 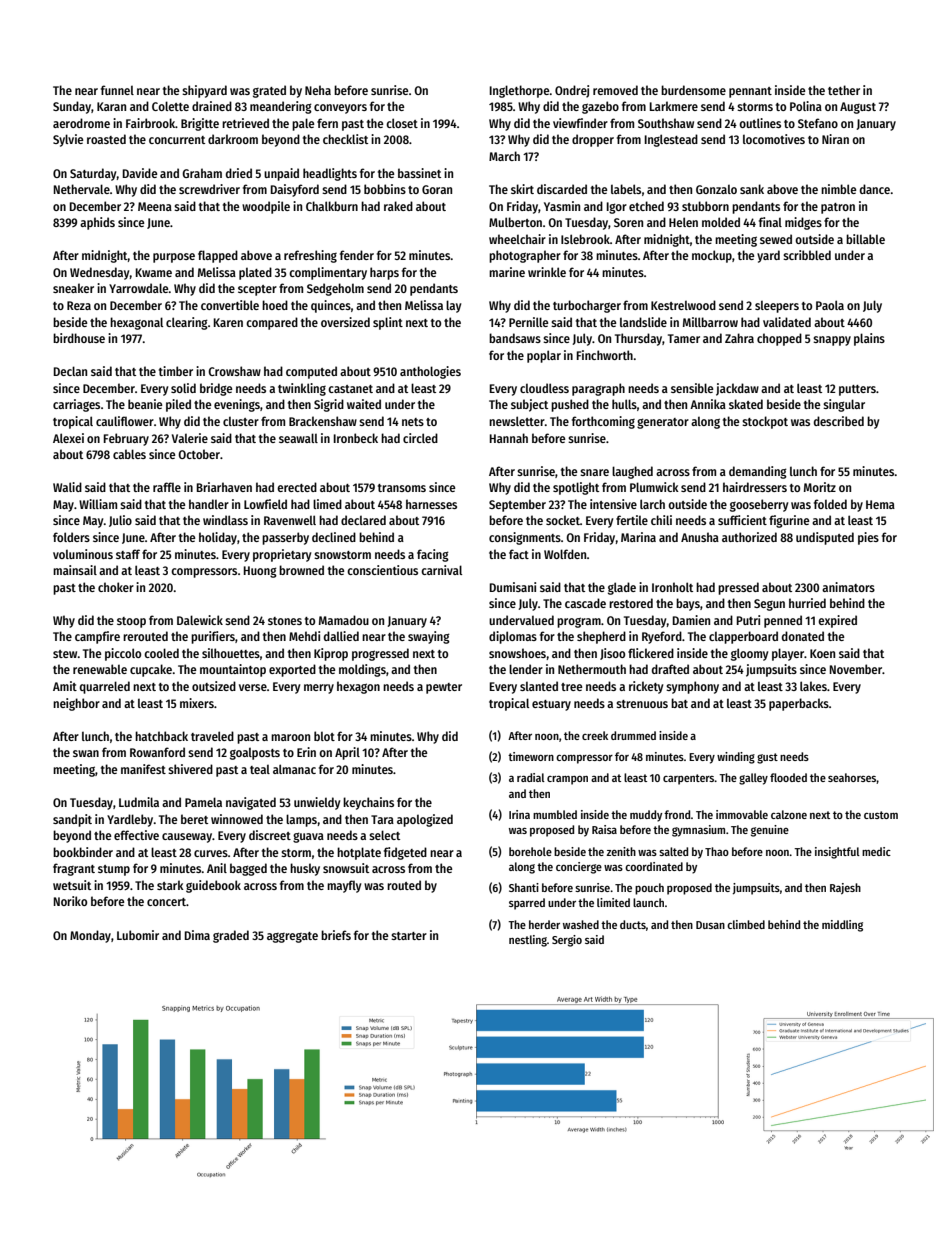 What do you see at coordinates (527, 904) in the image?
I see `sparred` at bounding box center [527, 904].
